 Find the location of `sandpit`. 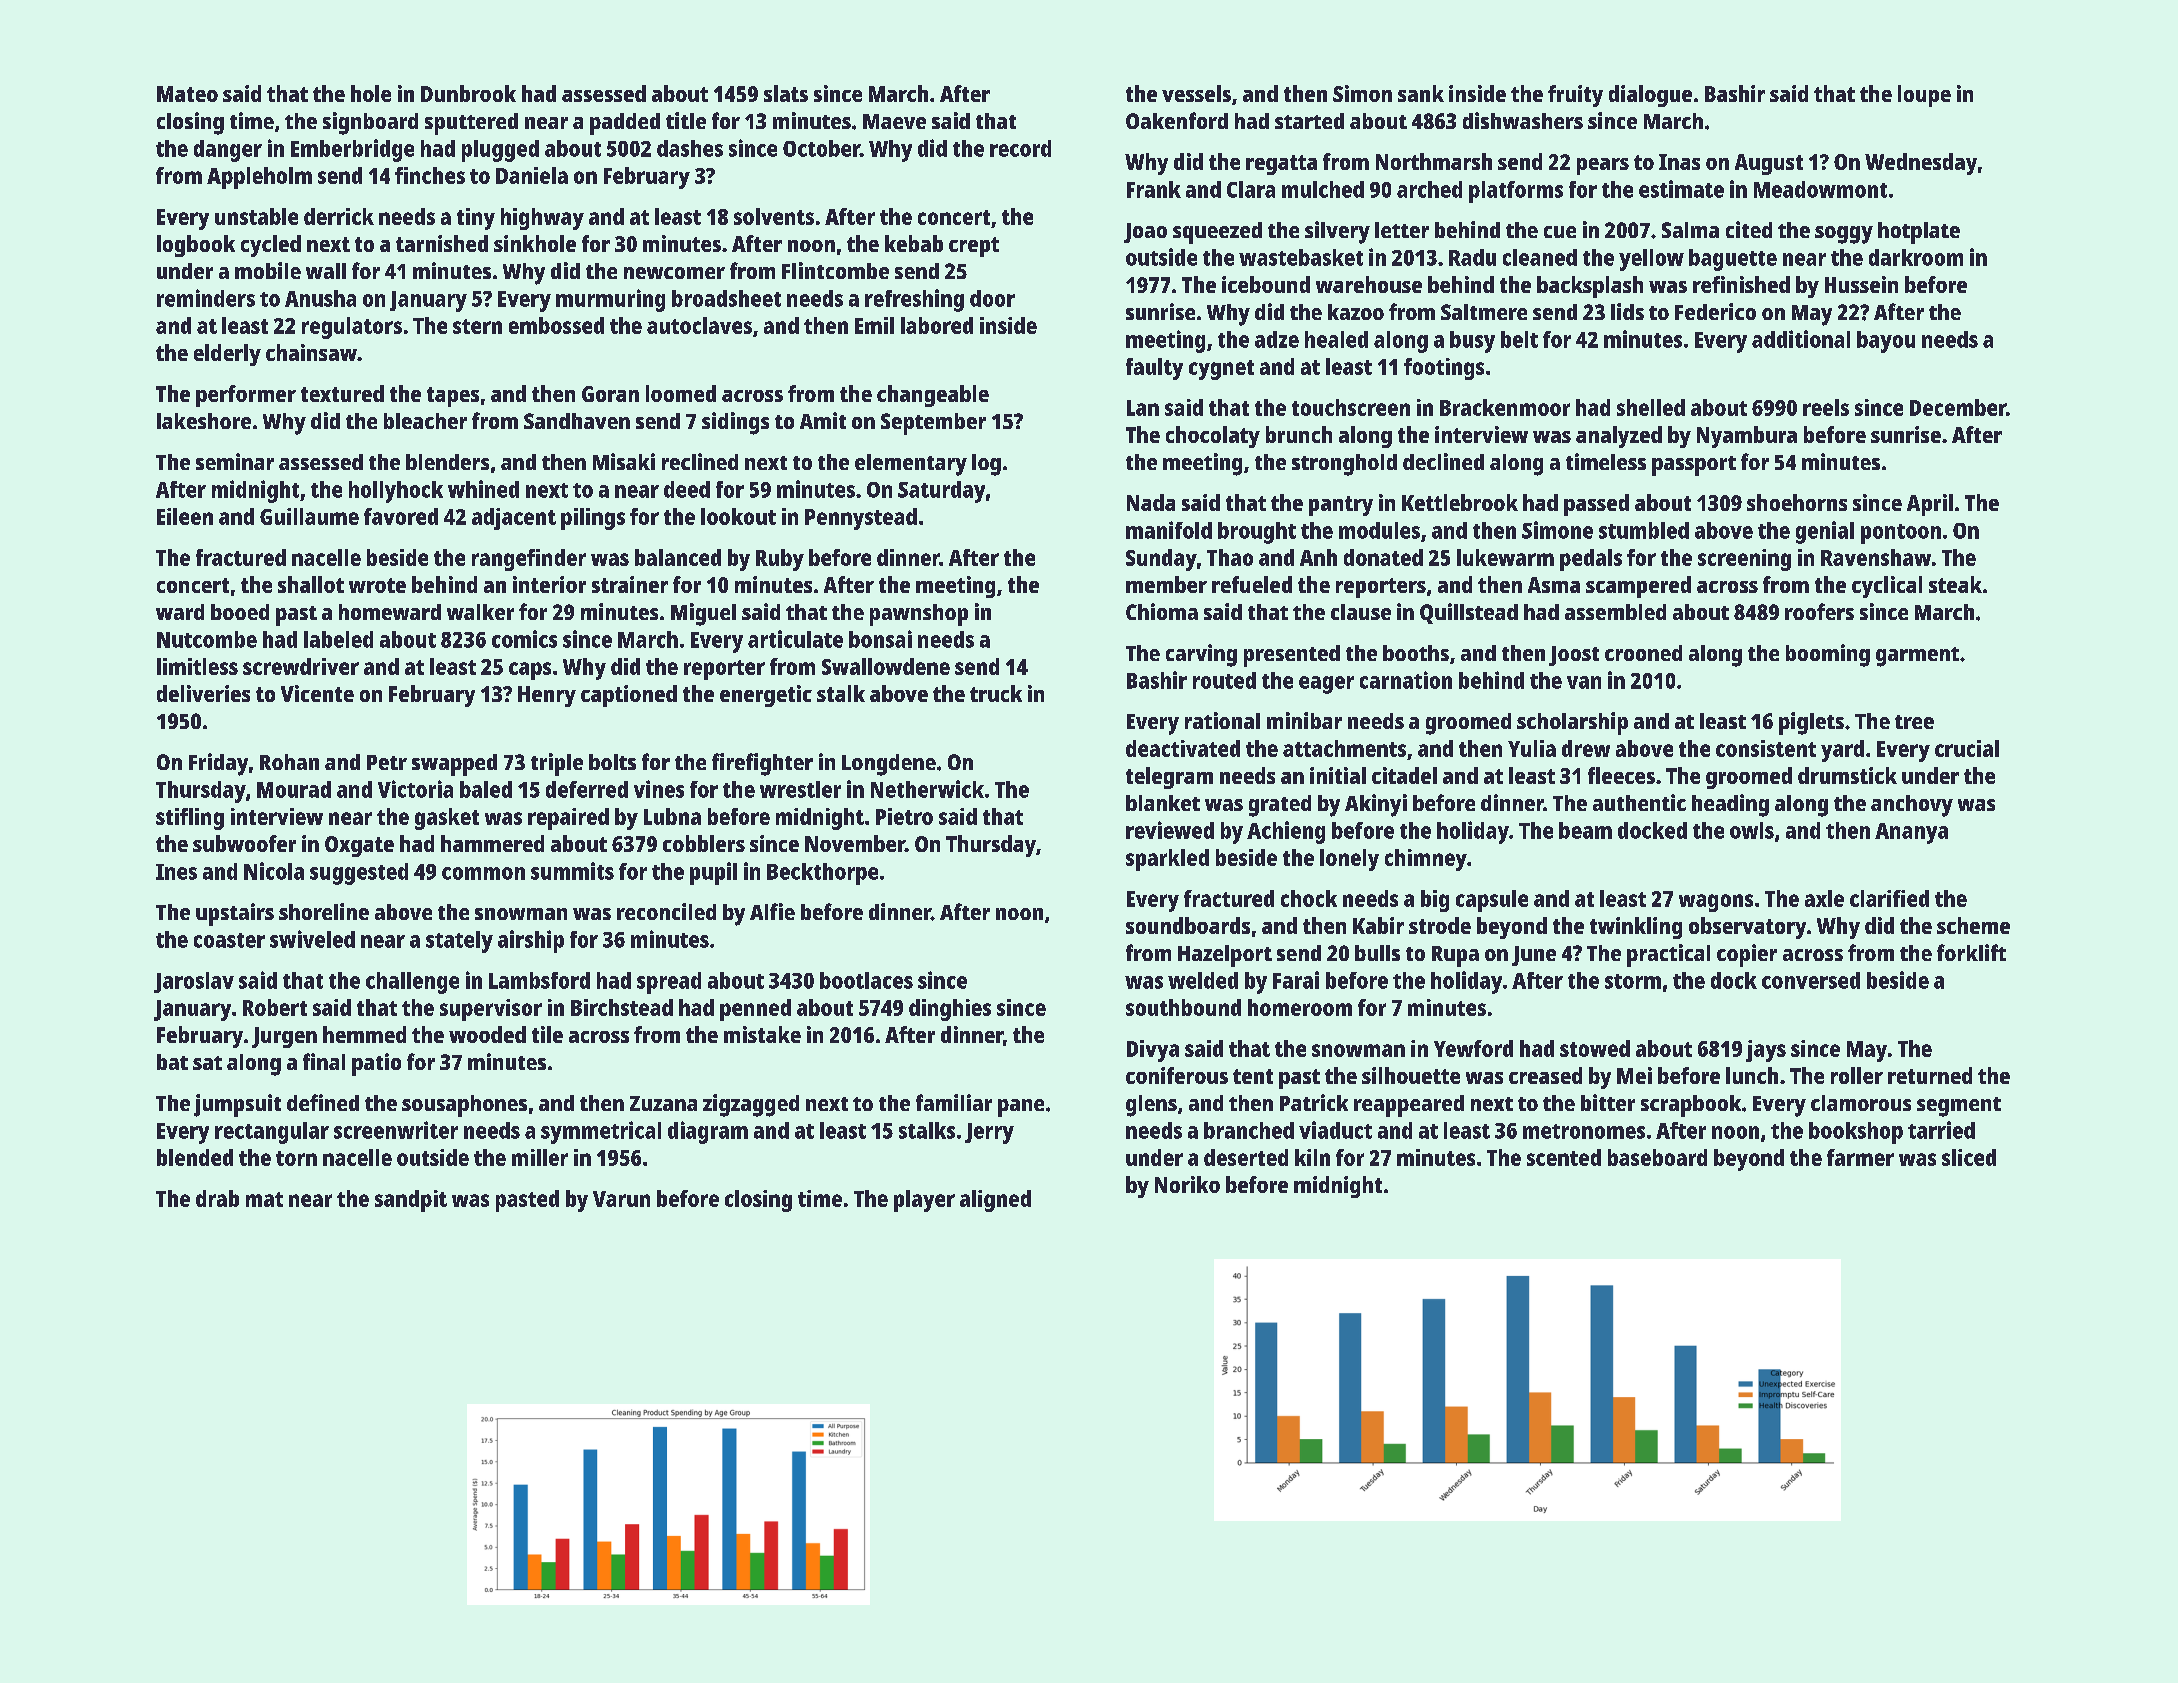

sandpit is located at coordinates (411, 1201).
